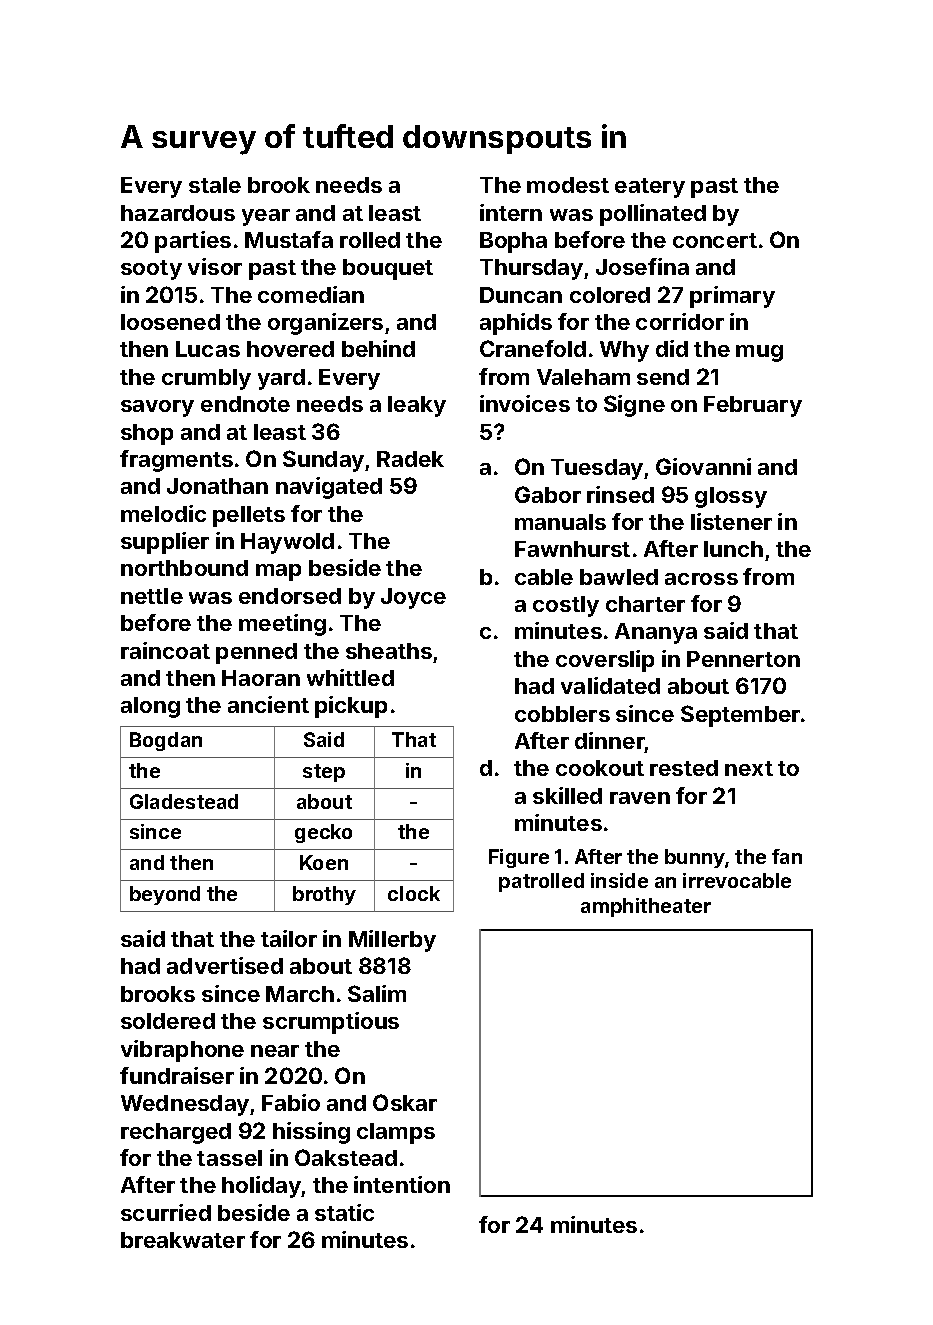 This screenshot has width=933, height=1325. What do you see at coordinates (402, 1184) in the screenshot?
I see `intention` at bounding box center [402, 1184].
